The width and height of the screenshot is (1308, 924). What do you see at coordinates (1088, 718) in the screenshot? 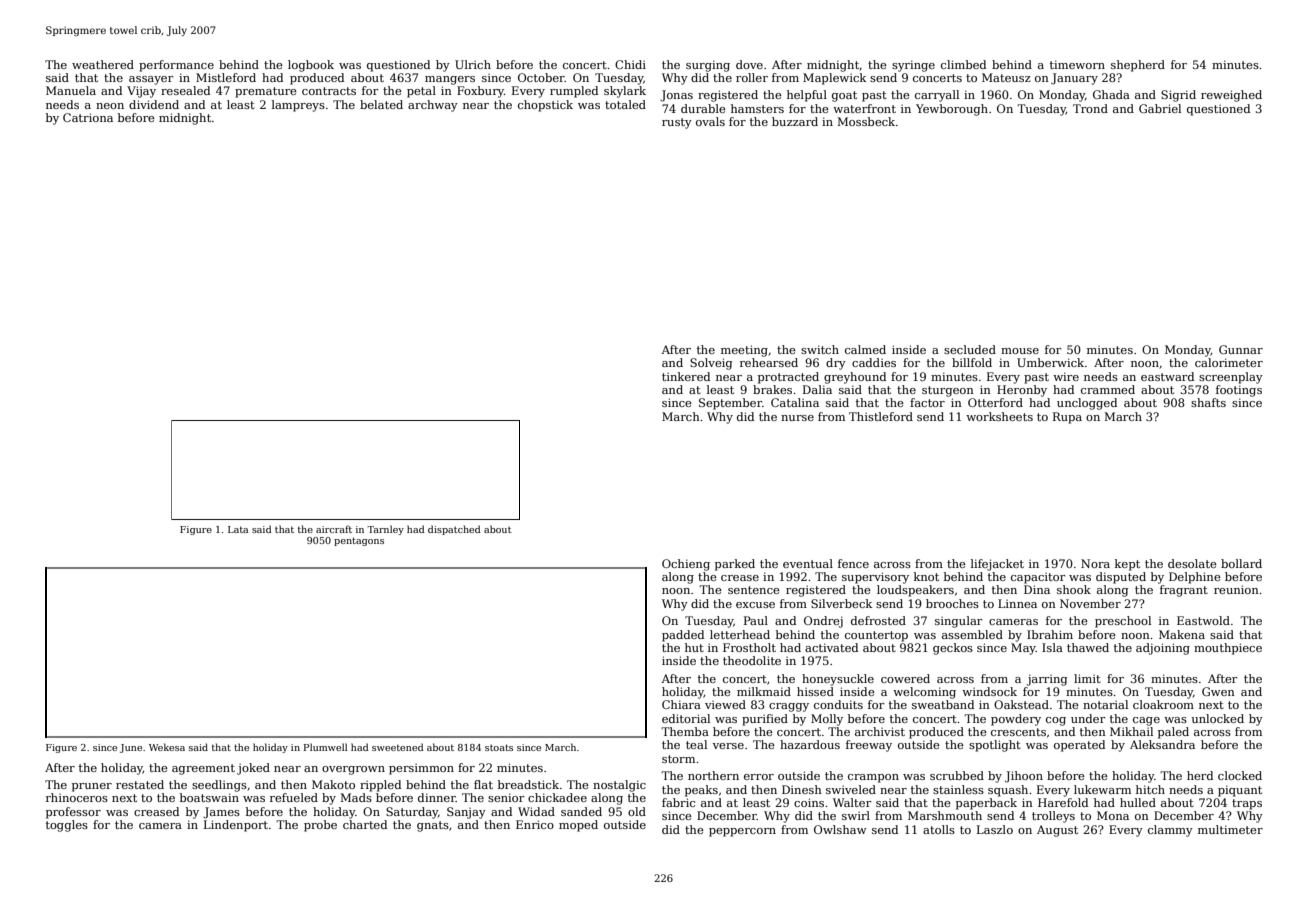
I see `under` at bounding box center [1088, 718].
